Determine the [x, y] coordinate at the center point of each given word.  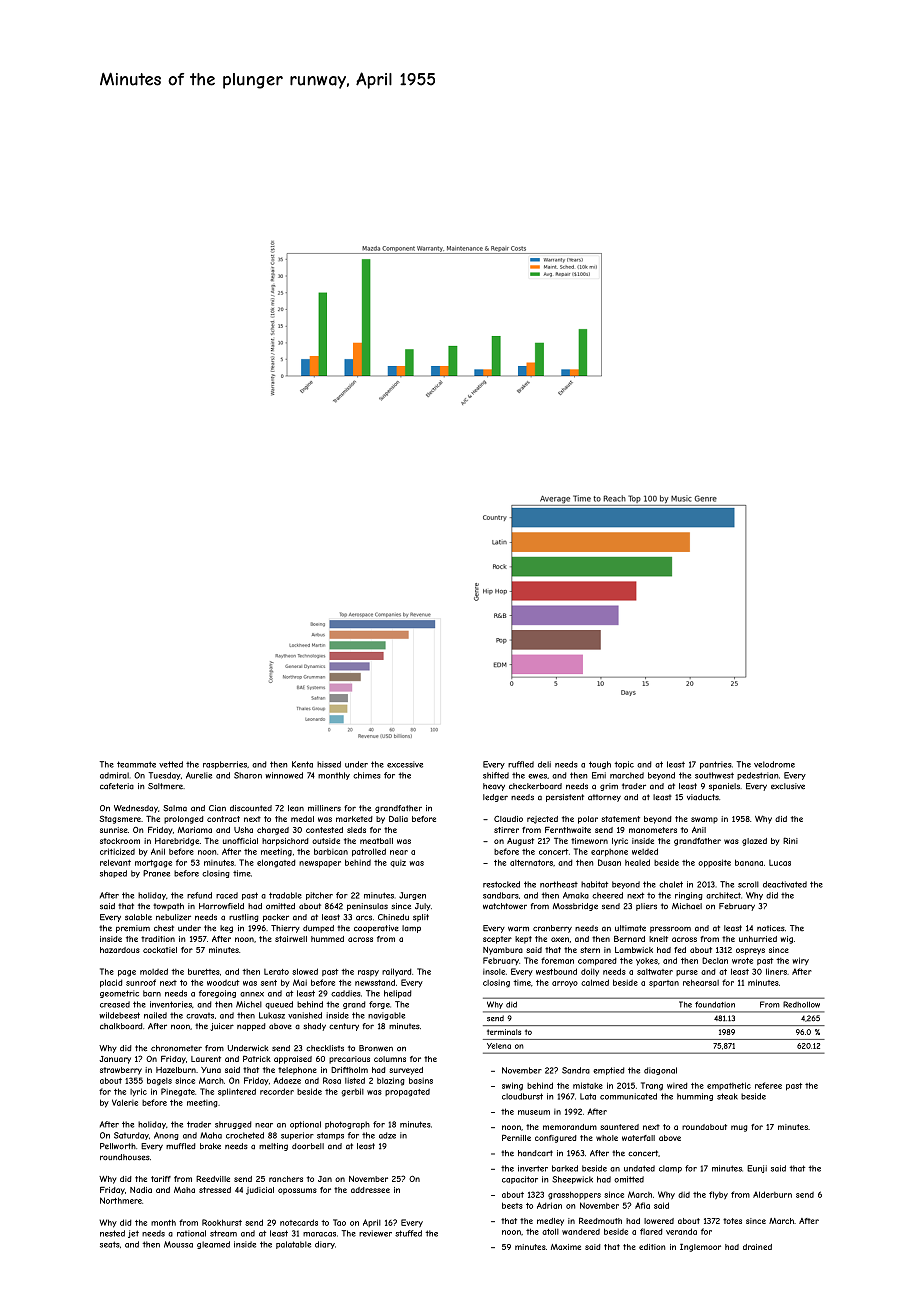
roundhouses [125, 1157]
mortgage [153, 864]
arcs [364, 918]
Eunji [757, 1169]
